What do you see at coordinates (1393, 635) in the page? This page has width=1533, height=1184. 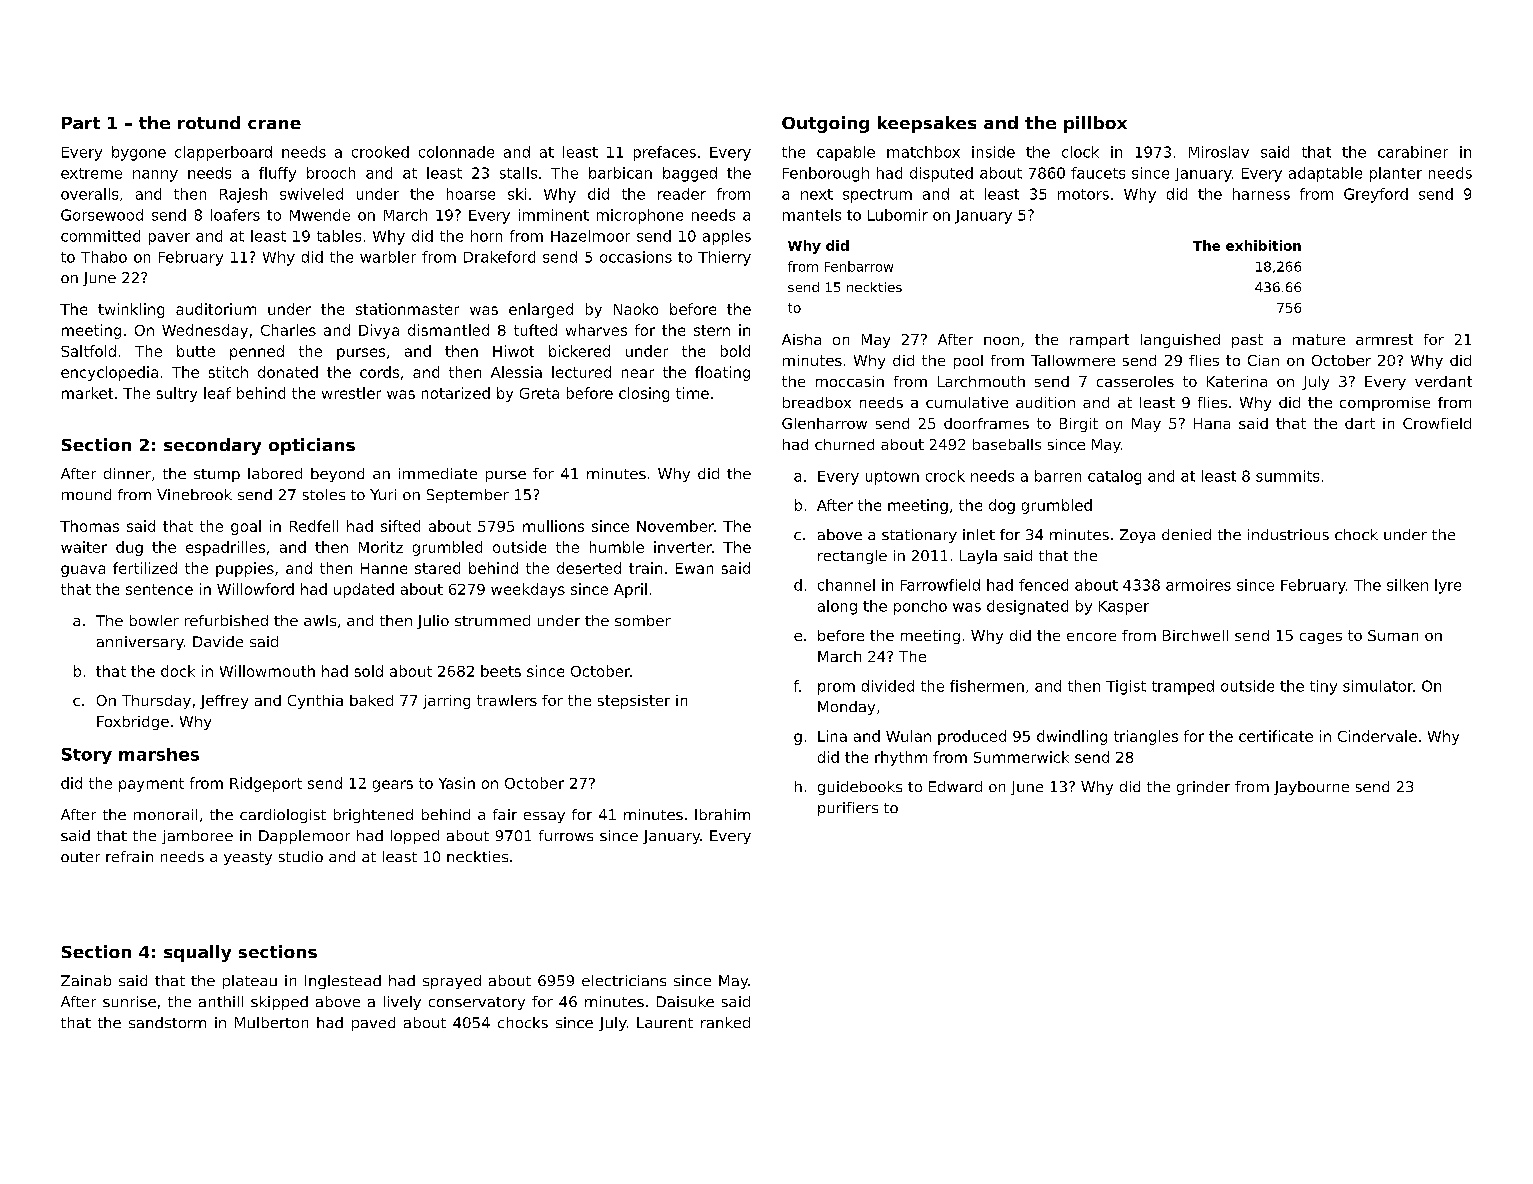 I see `Suman` at bounding box center [1393, 635].
